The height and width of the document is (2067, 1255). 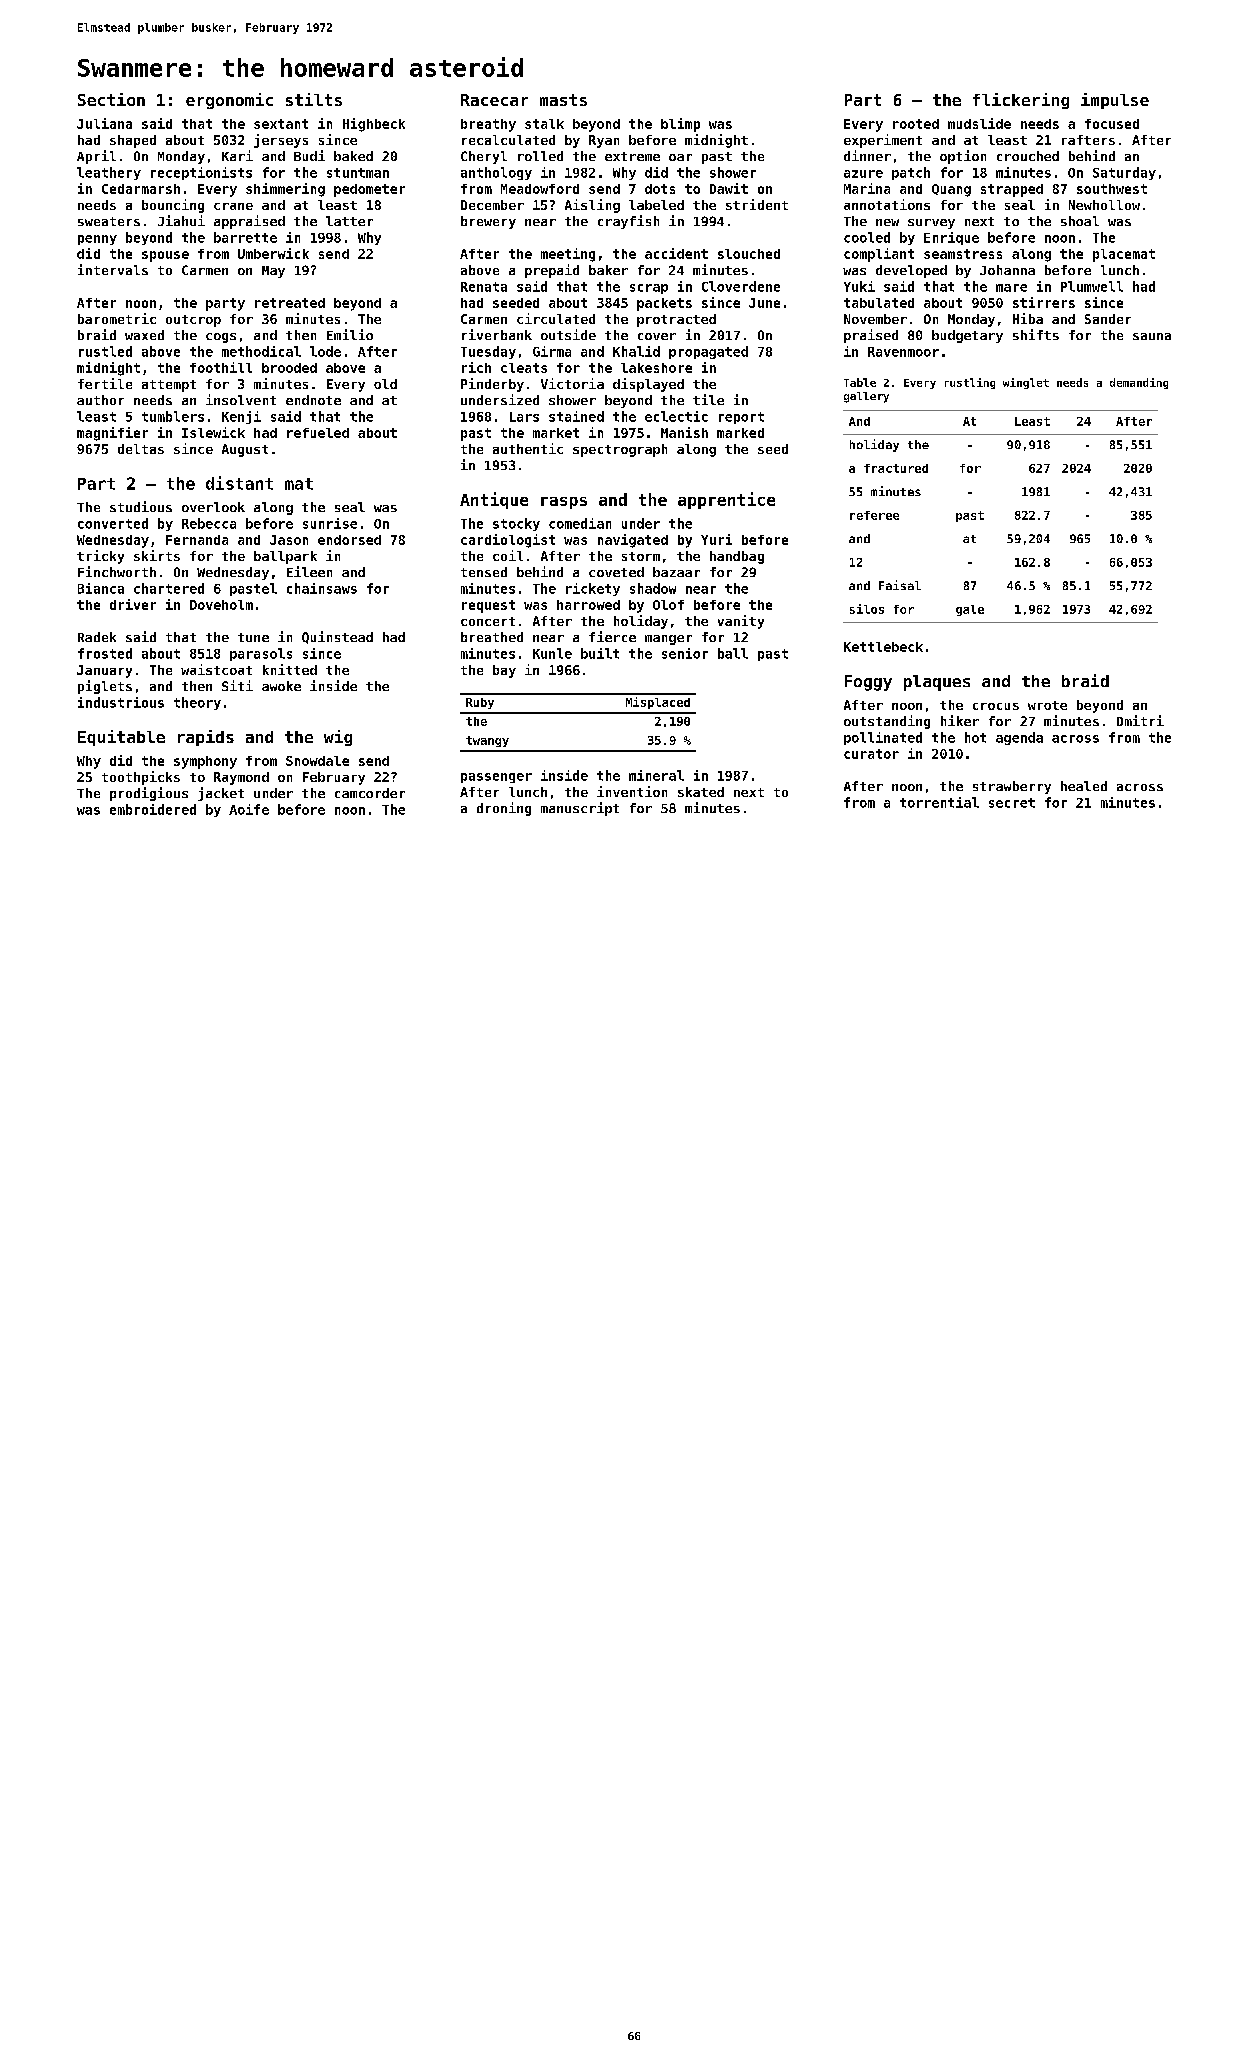 I want to click on Girma, so click(x=552, y=351).
